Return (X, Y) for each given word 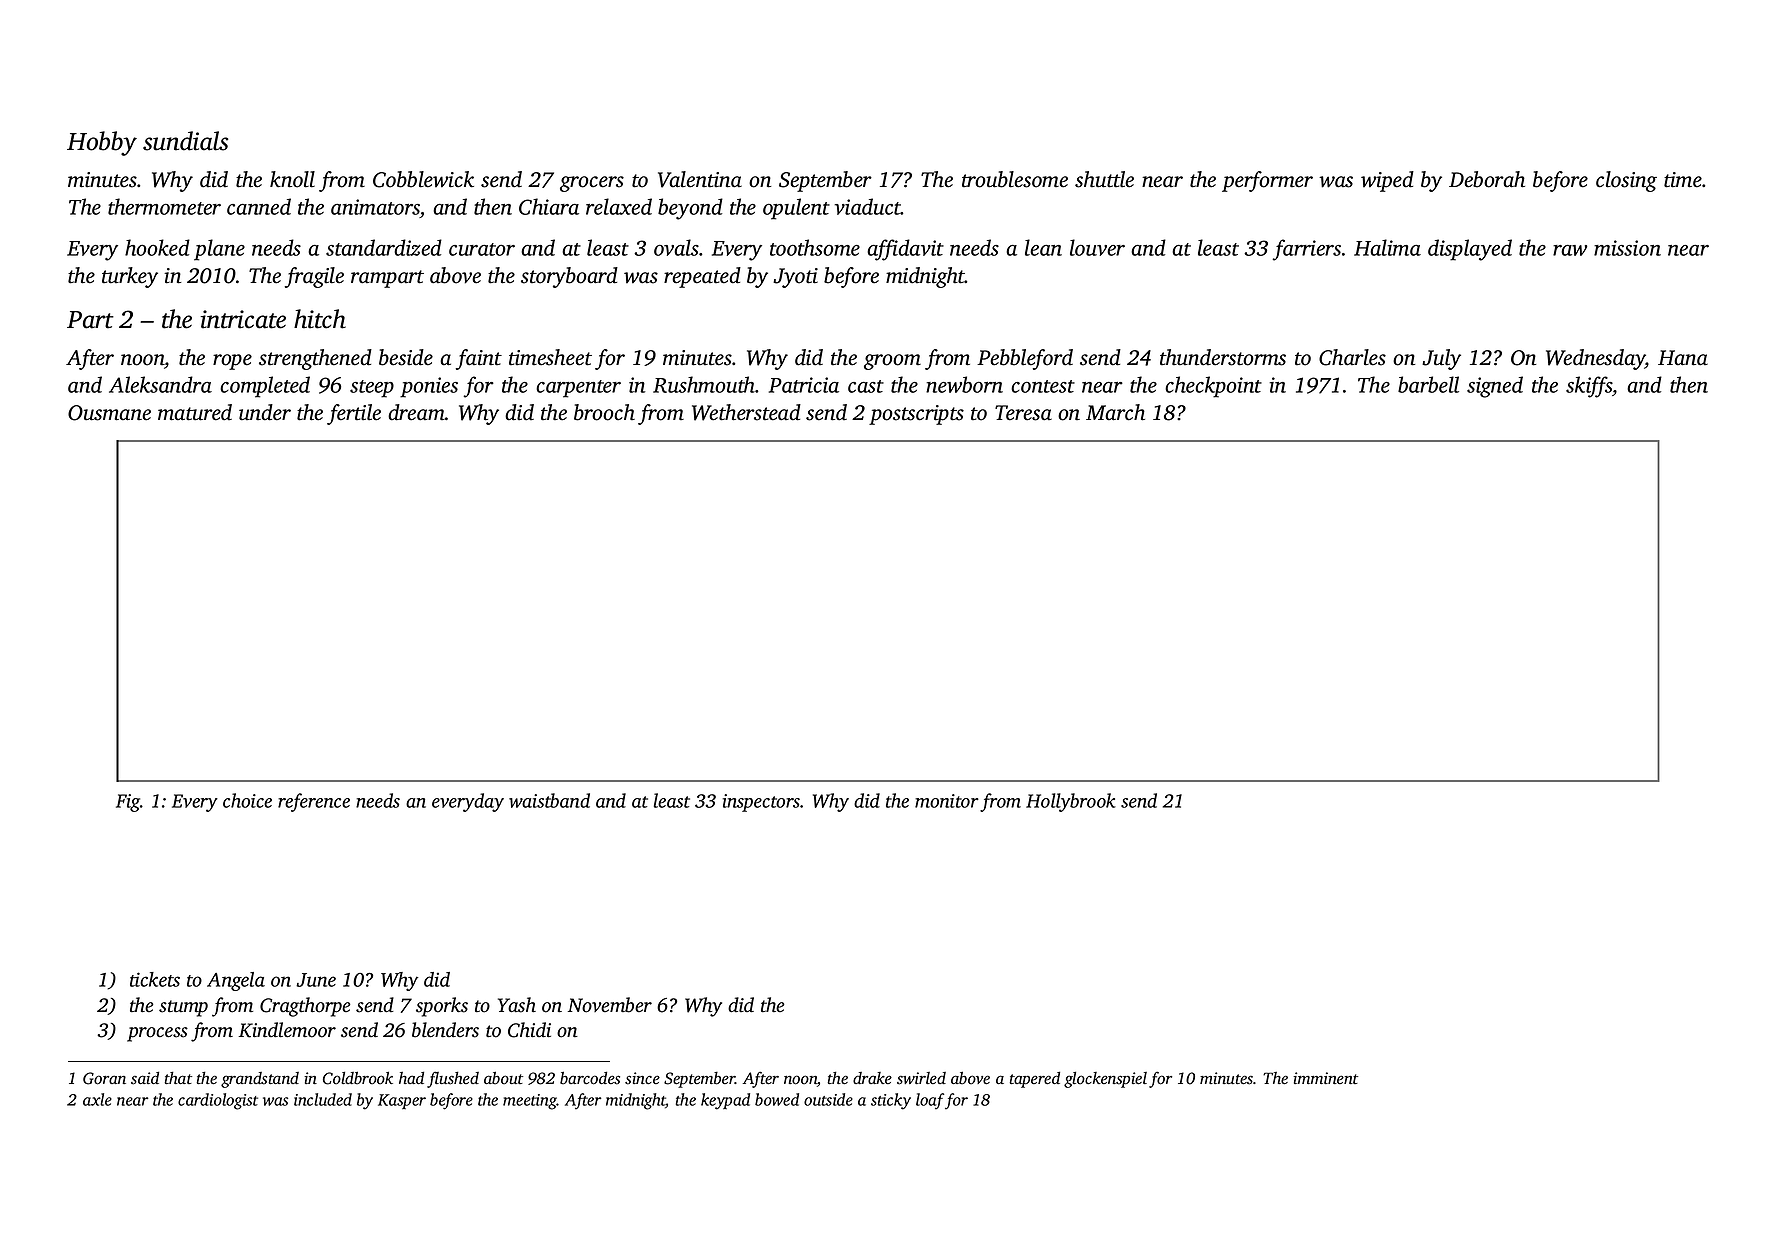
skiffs (1589, 387)
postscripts (916, 415)
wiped (1387, 181)
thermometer (164, 206)
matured (195, 412)
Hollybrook (1071, 802)
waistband (549, 800)
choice (247, 800)
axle (97, 1099)
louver (1097, 247)
